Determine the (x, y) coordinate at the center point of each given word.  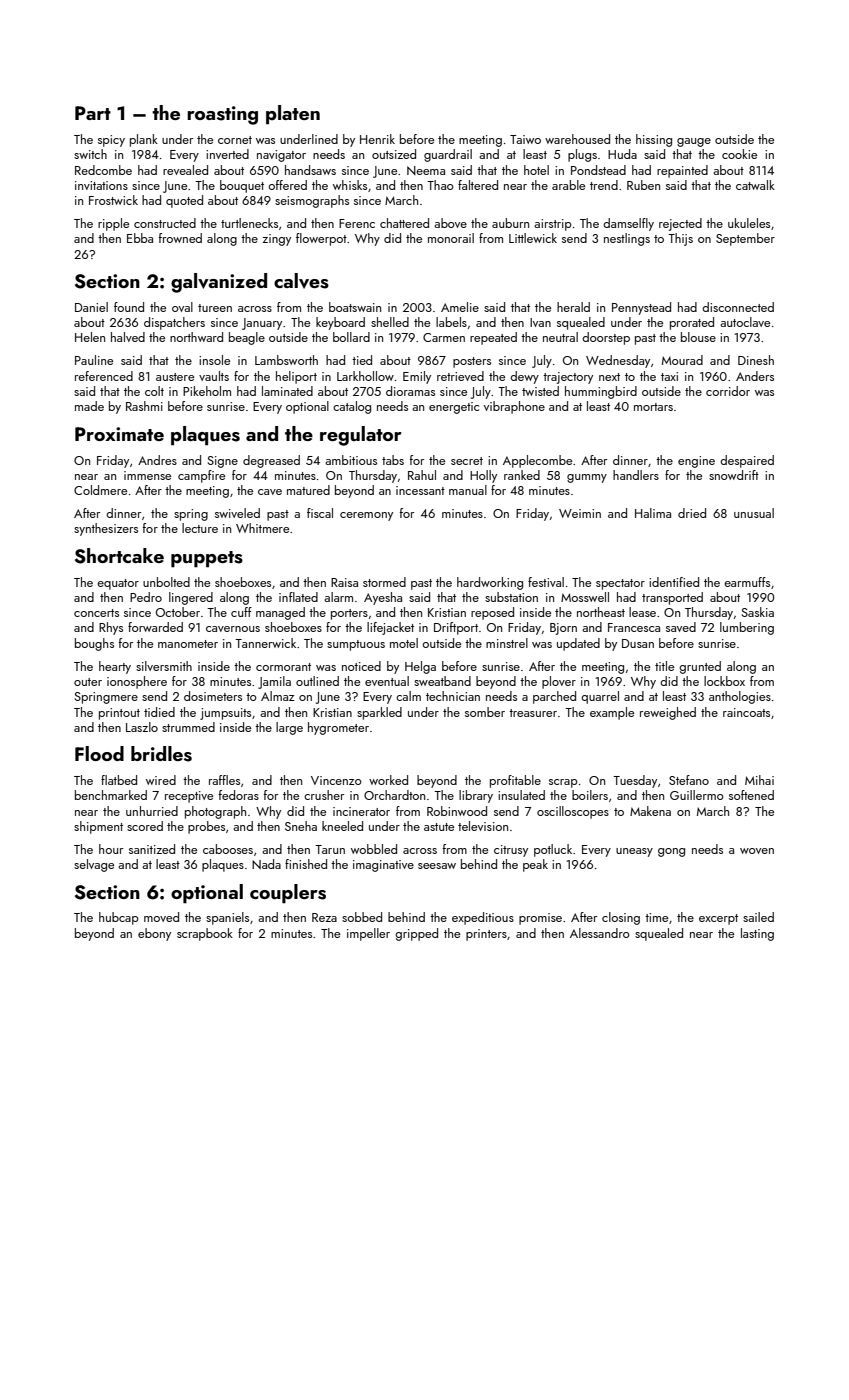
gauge (694, 142)
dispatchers (174, 323)
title (664, 666)
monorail (451, 238)
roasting (222, 115)
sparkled (379, 713)
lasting (757, 934)
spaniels (227, 918)
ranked (522, 475)
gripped (416, 934)
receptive (189, 797)
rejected (680, 224)
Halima (653, 513)
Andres (157, 460)
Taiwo (525, 139)
